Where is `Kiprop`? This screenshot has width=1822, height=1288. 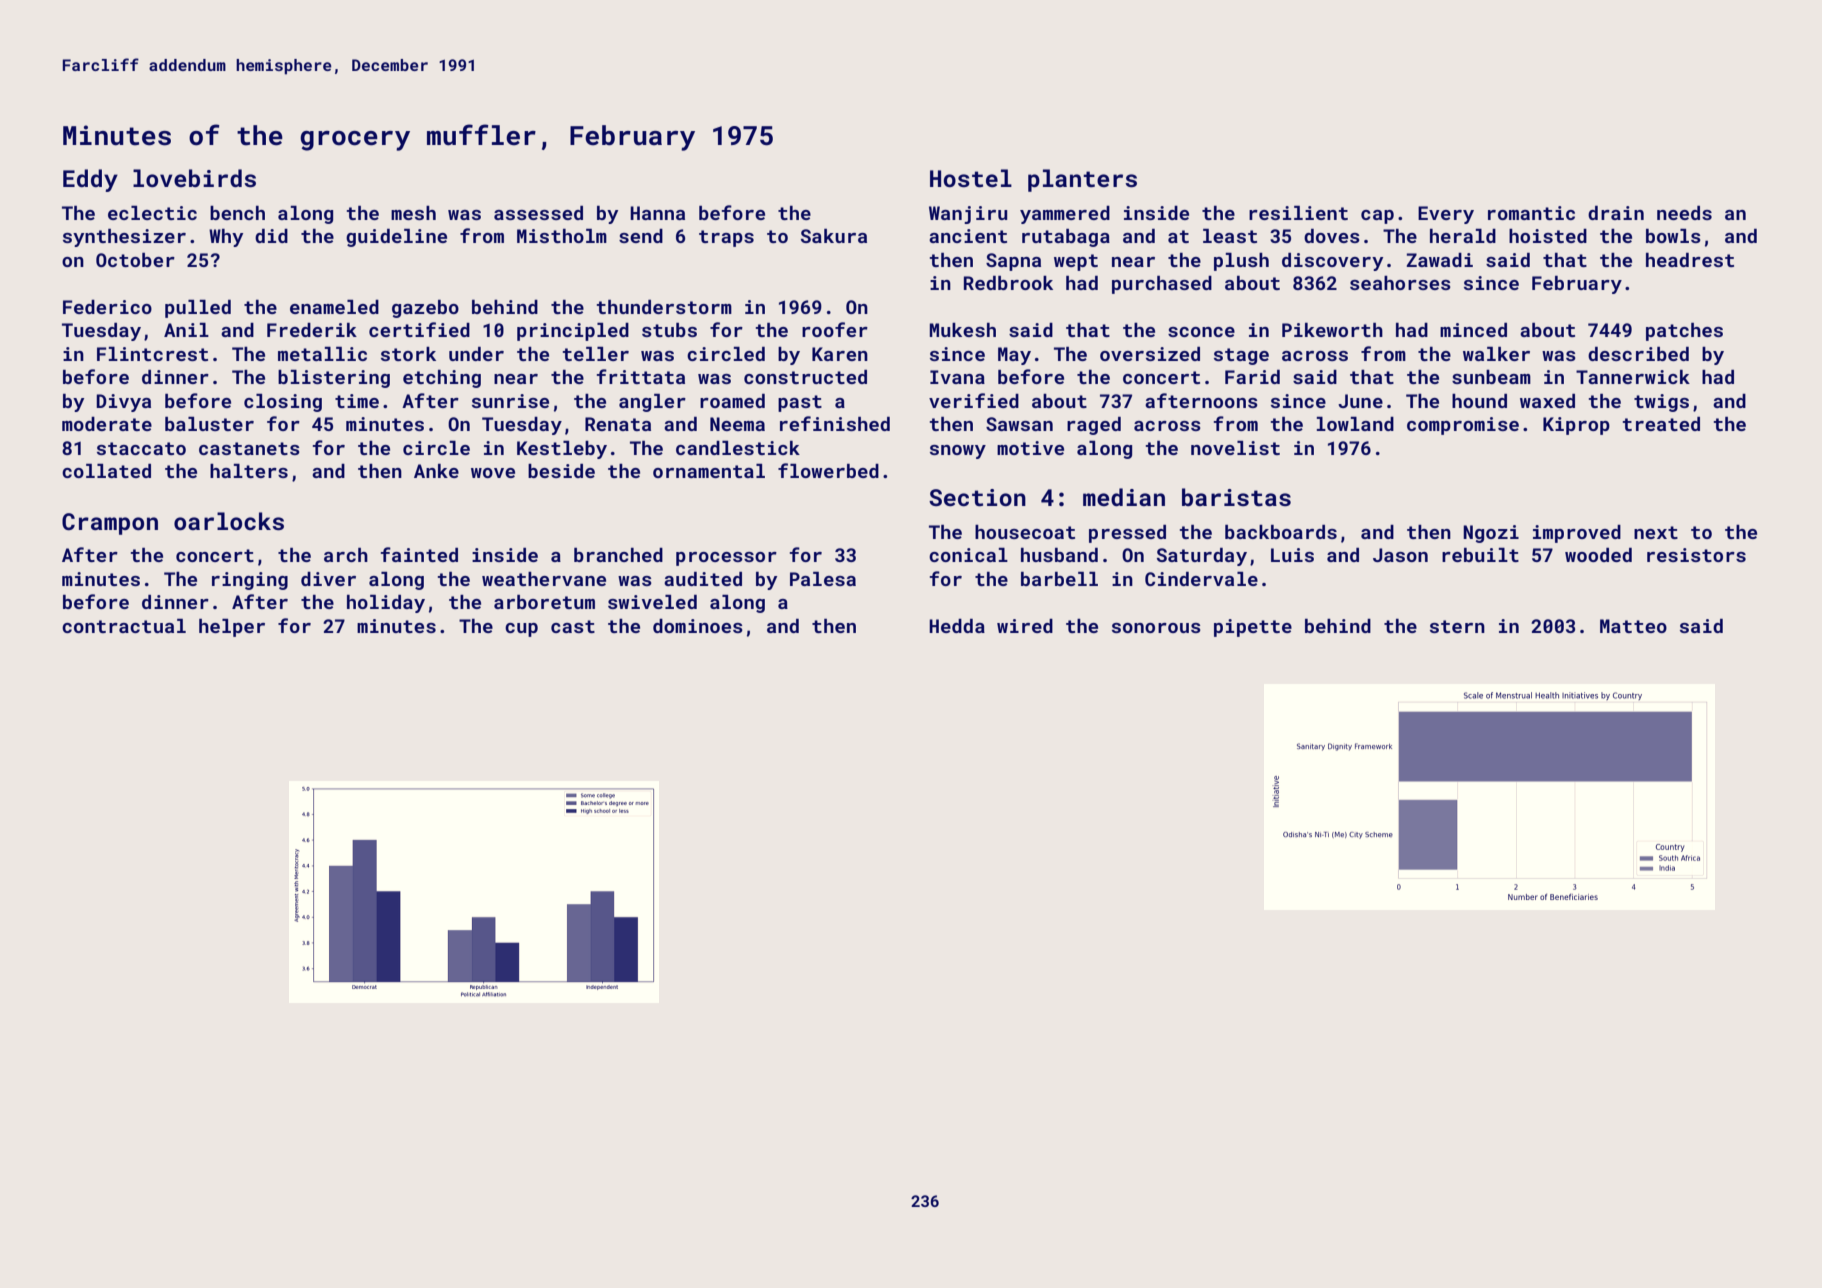 Kiprop is located at coordinates (1576, 426).
